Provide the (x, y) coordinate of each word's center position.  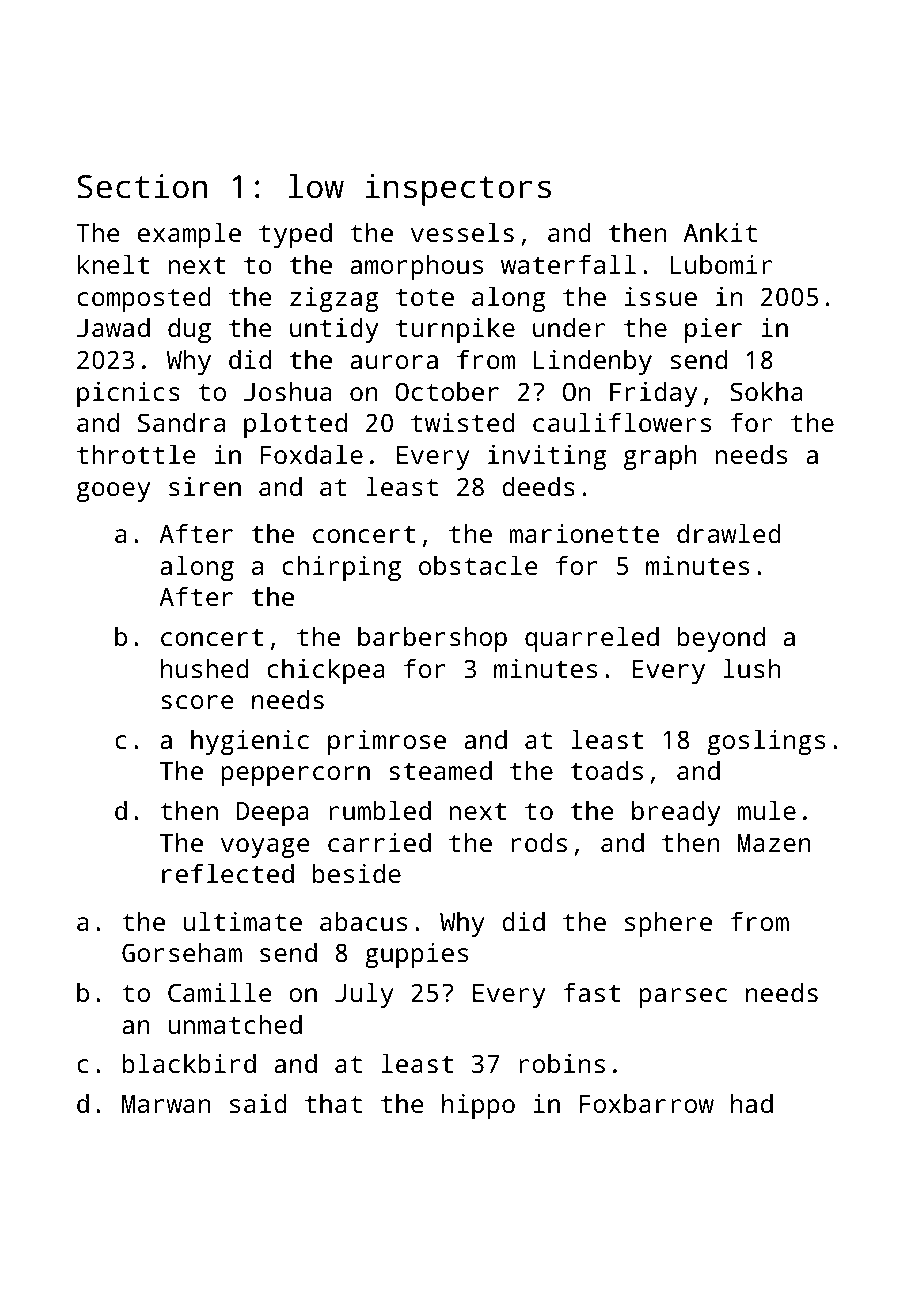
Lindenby (593, 362)
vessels (462, 232)
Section (142, 186)
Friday (653, 394)
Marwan (166, 1104)
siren (205, 486)
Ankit (720, 232)
